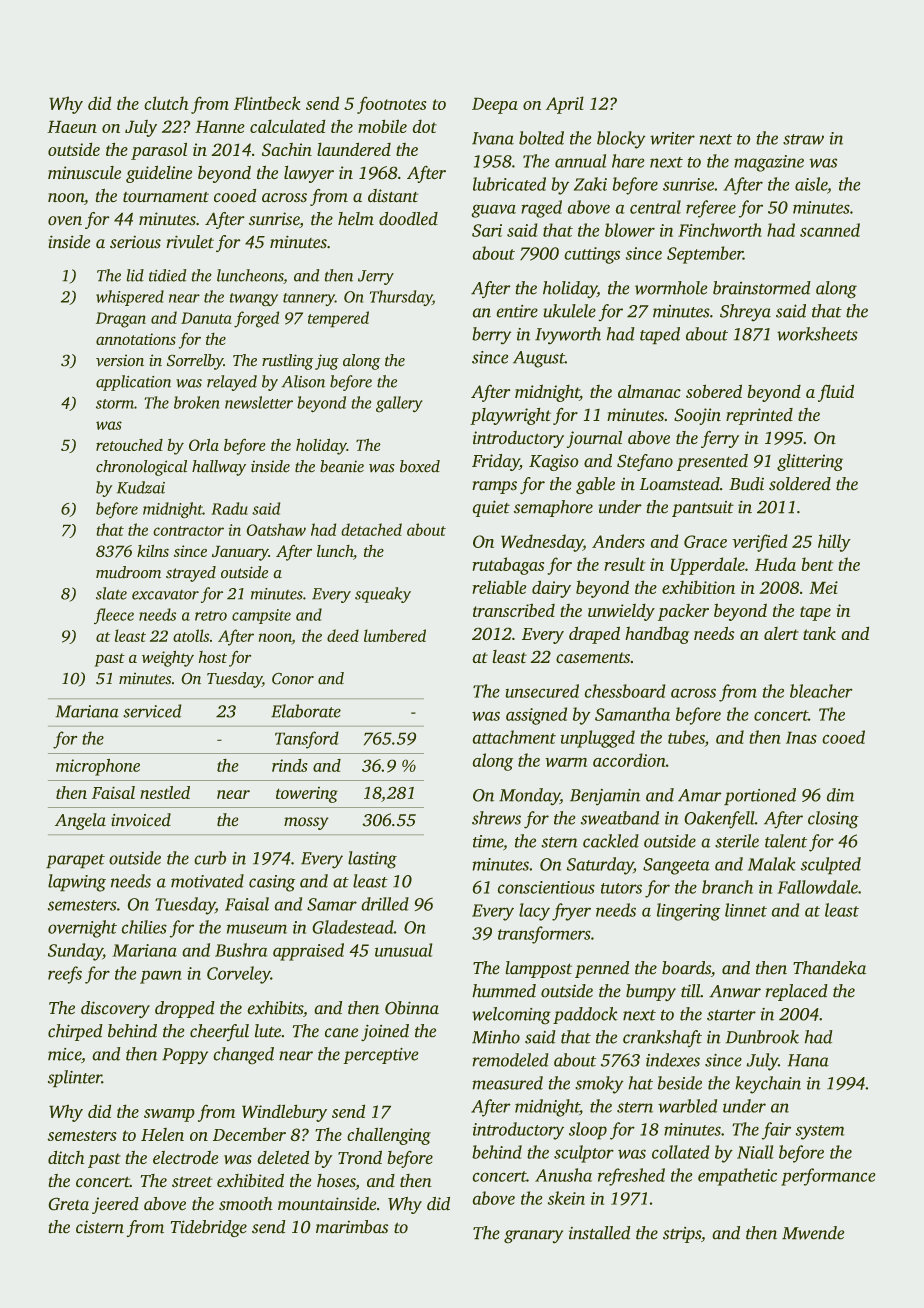 Image resolution: width=924 pixels, height=1308 pixels. What do you see at coordinates (80, 821) in the page?
I see `Angela` at bounding box center [80, 821].
